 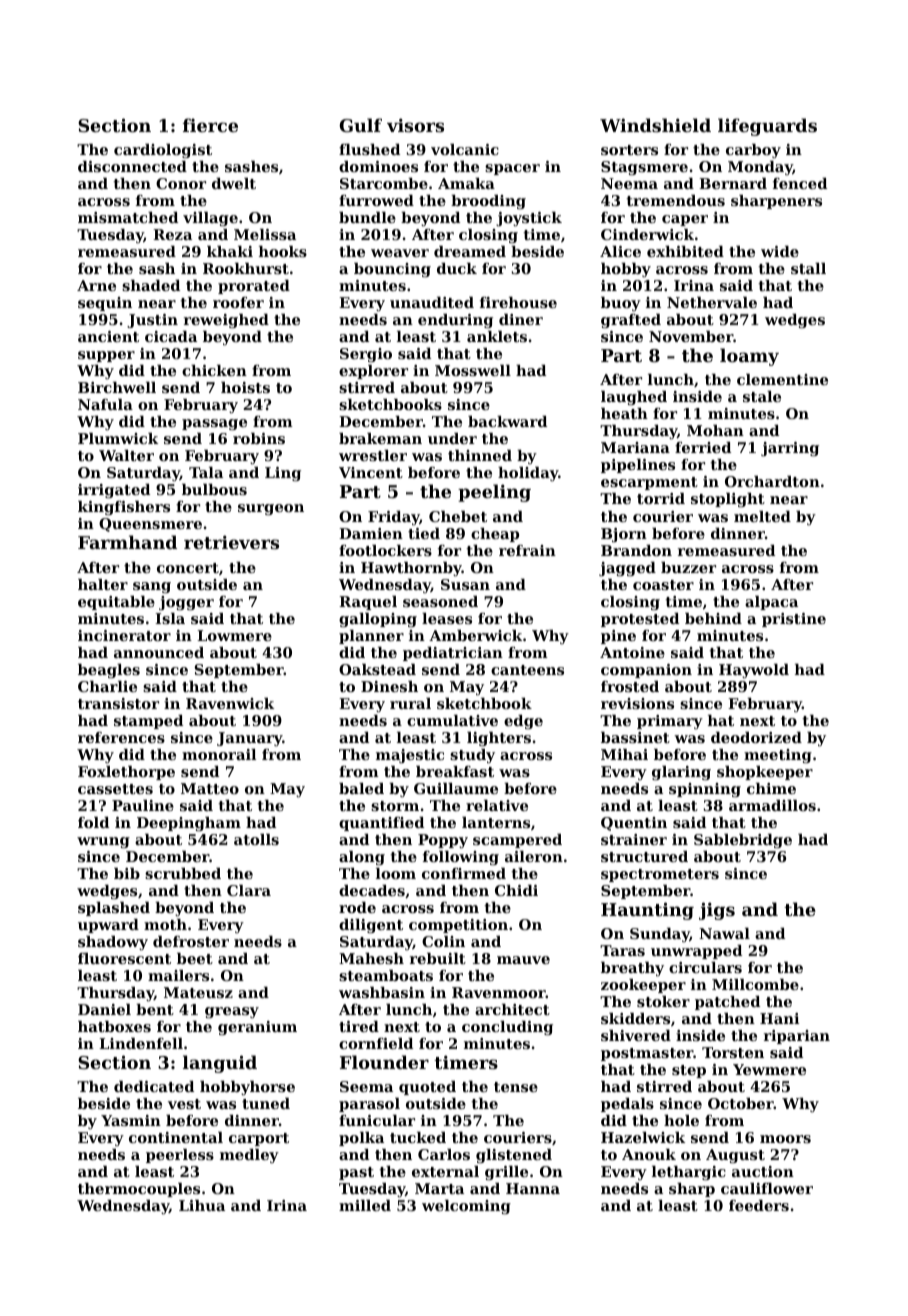 What do you see at coordinates (631, 321) in the screenshot?
I see `grafted` at bounding box center [631, 321].
